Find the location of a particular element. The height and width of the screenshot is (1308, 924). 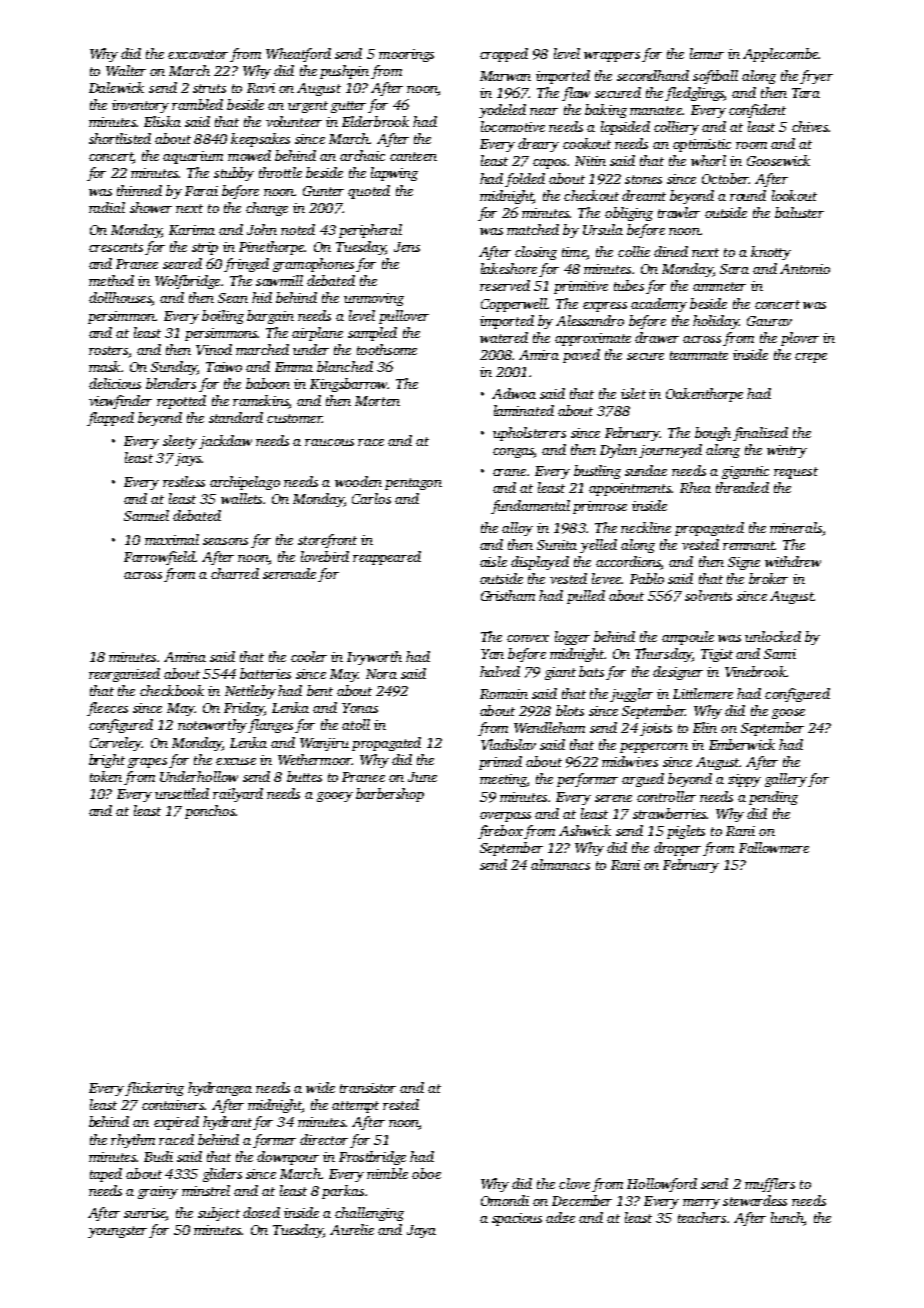

pushpin is located at coordinates (344, 72).
